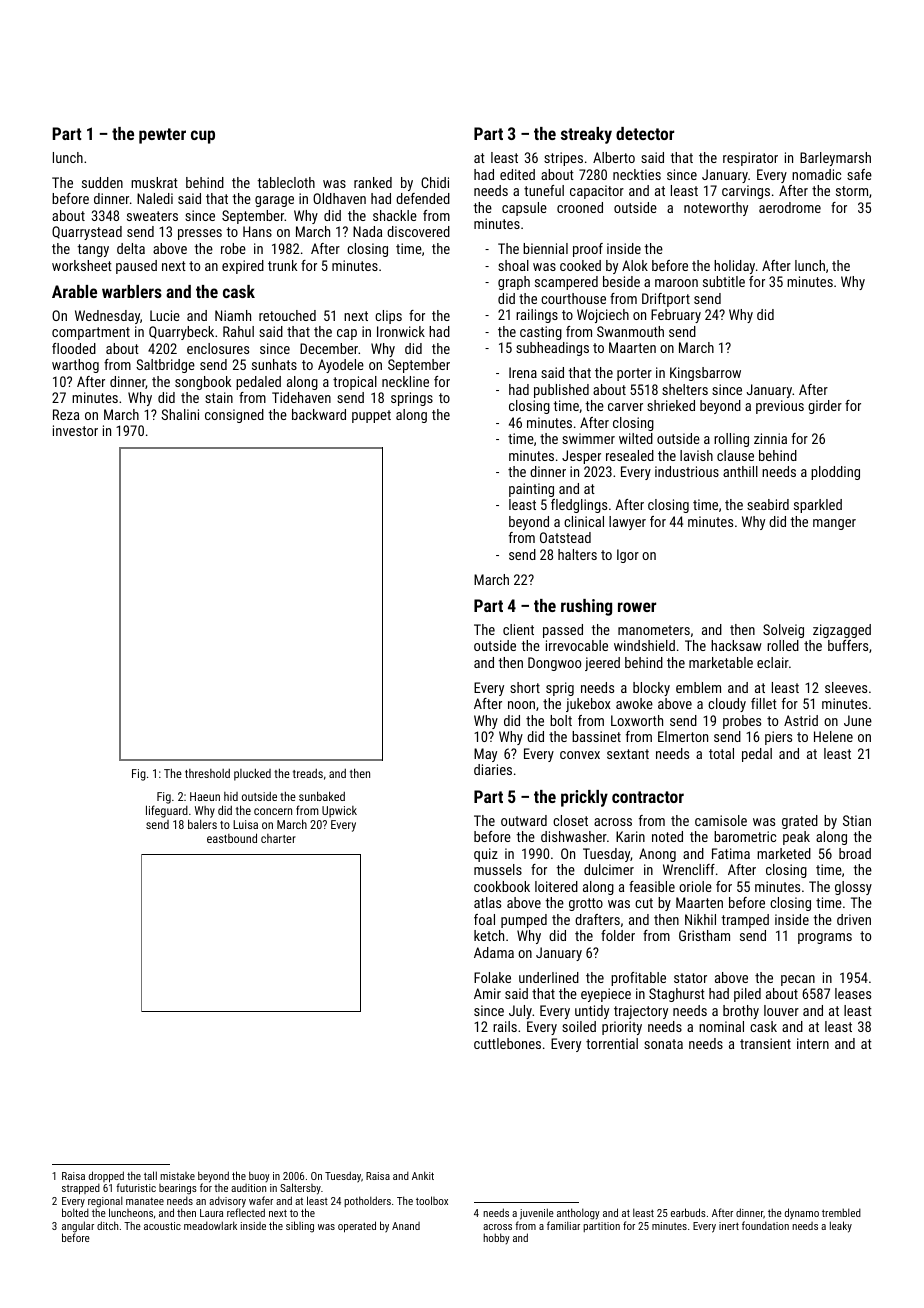 The image size is (924, 1308). What do you see at coordinates (858, 720) in the screenshot?
I see `June` at bounding box center [858, 720].
